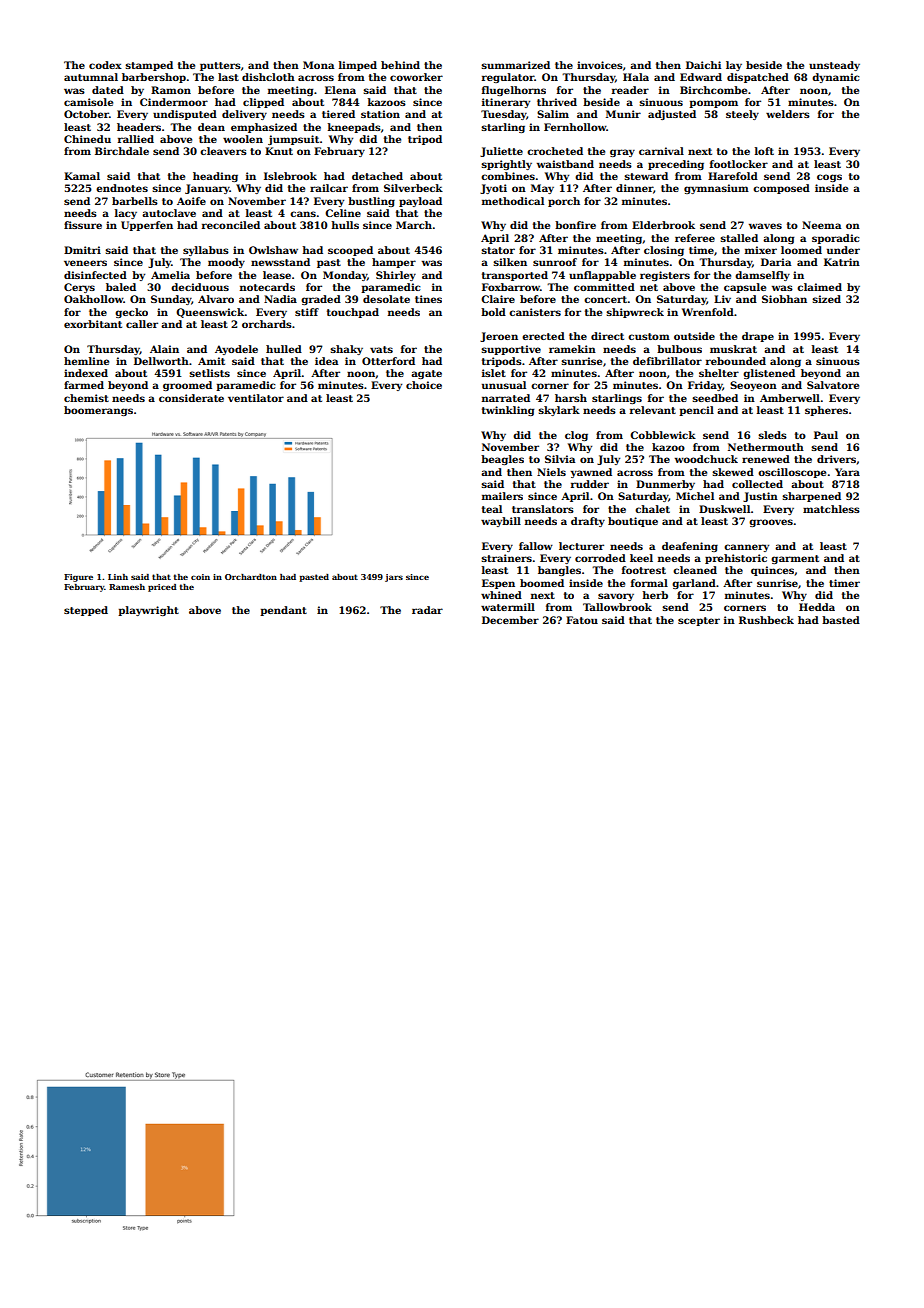 The image size is (924, 1308). What do you see at coordinates (318, 65) in the image?
I see `Mona` at bounding box center [318, 65].
